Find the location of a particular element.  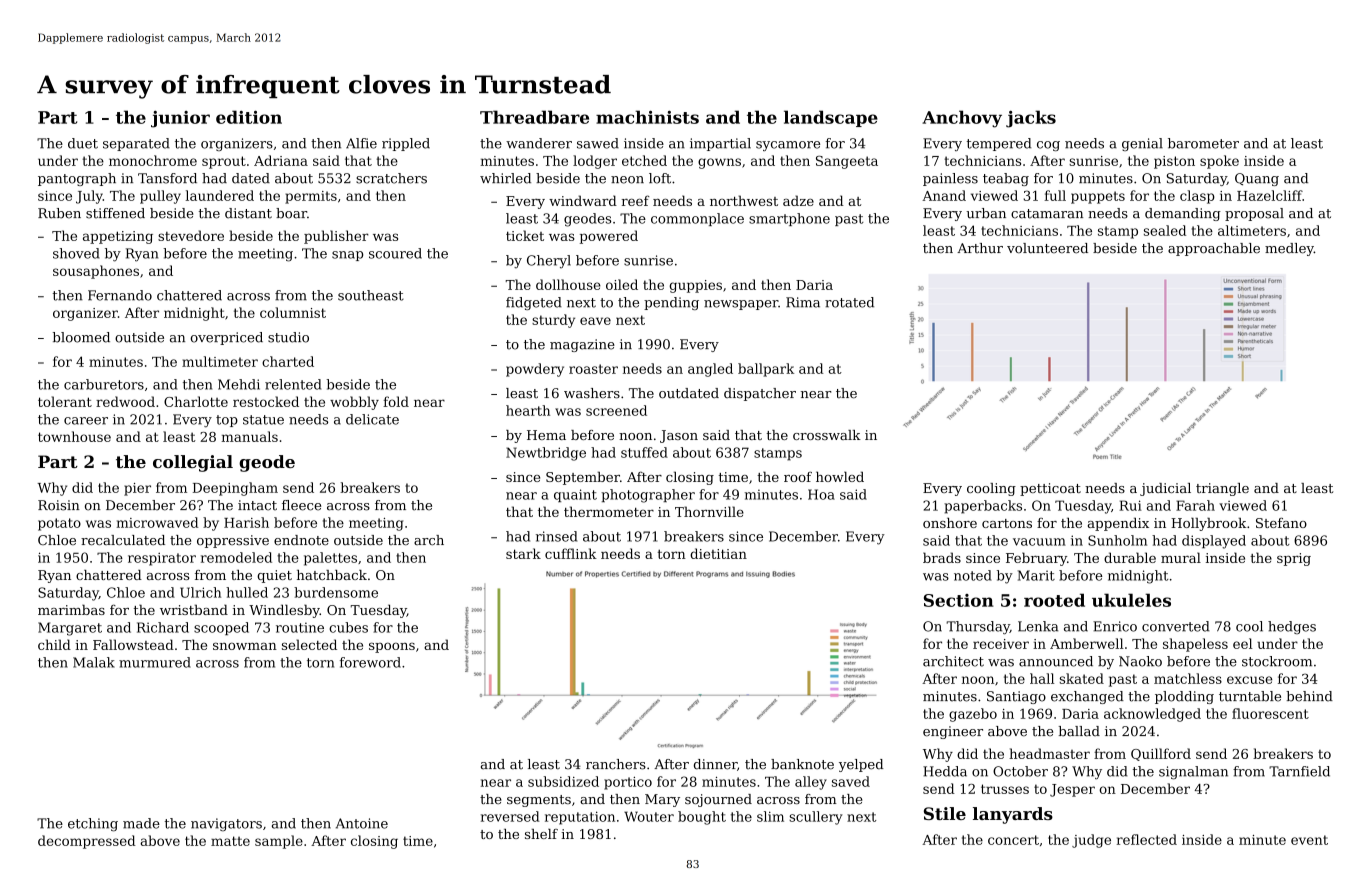

decompressed is located at coordinates (87, 842).
